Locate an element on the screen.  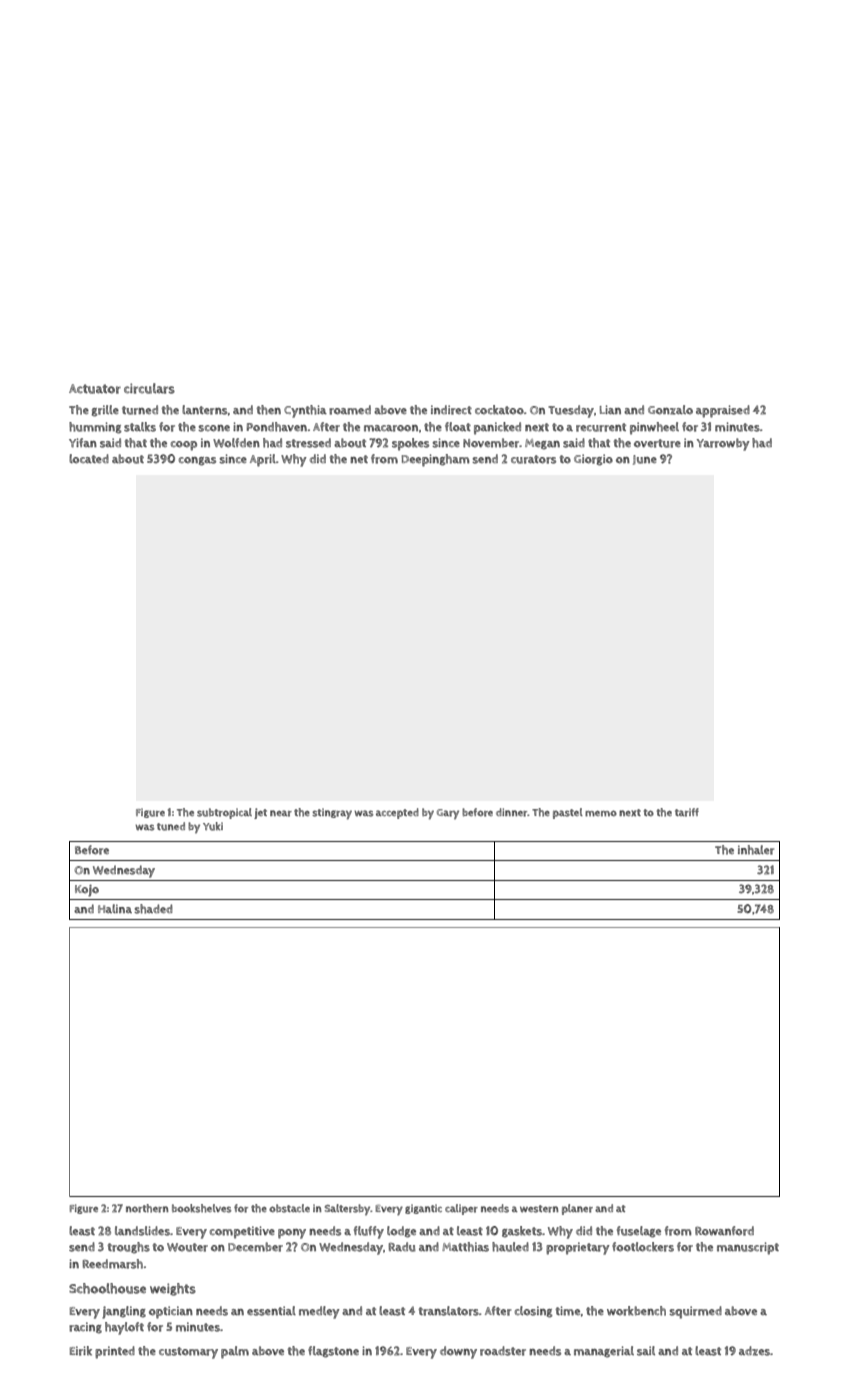
located is located at coordinates (89, 459).
